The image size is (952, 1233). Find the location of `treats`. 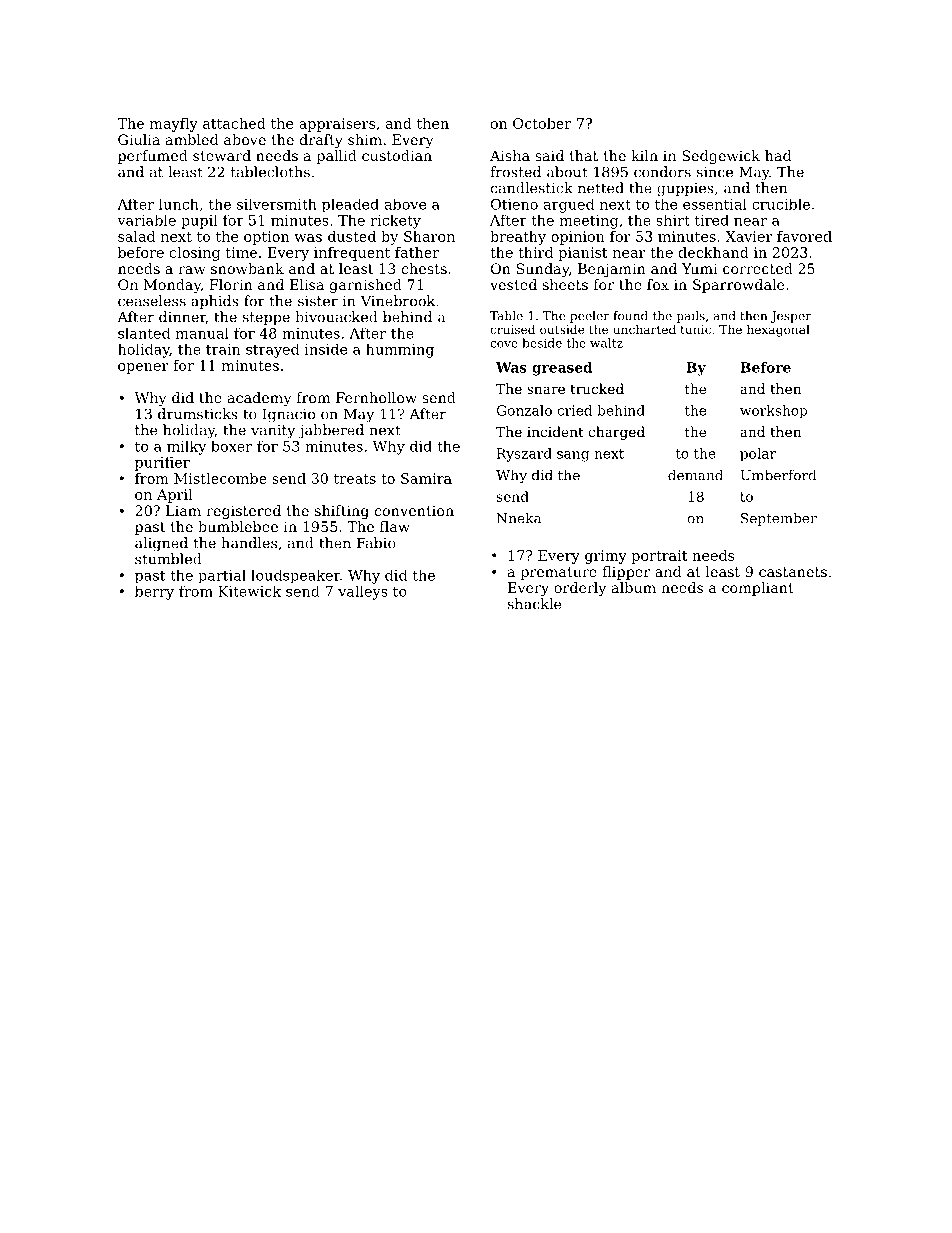

treats is located at coordinates (355, 479).
